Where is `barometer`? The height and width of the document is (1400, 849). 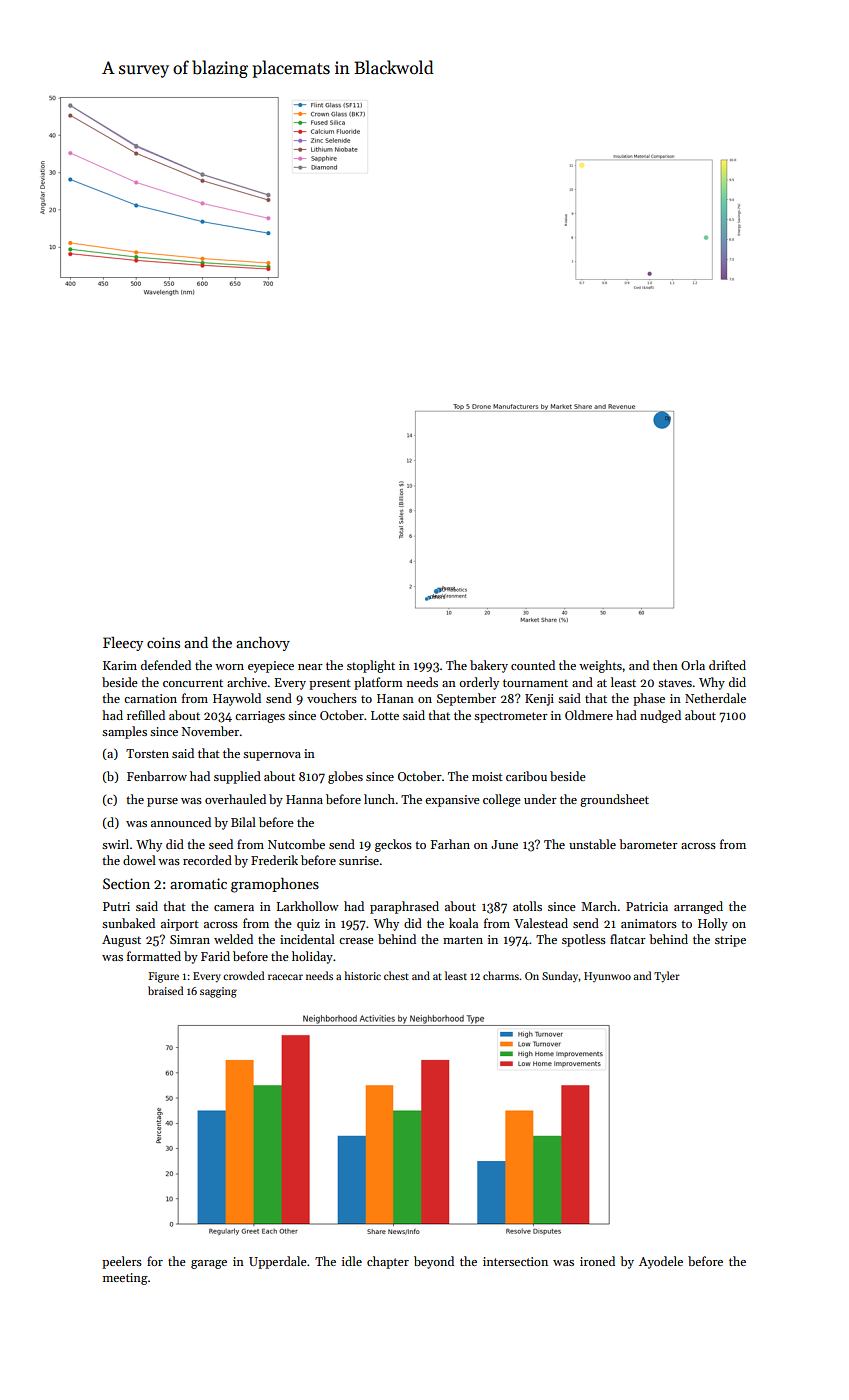
barometer is located at coordinates (648, 844).
